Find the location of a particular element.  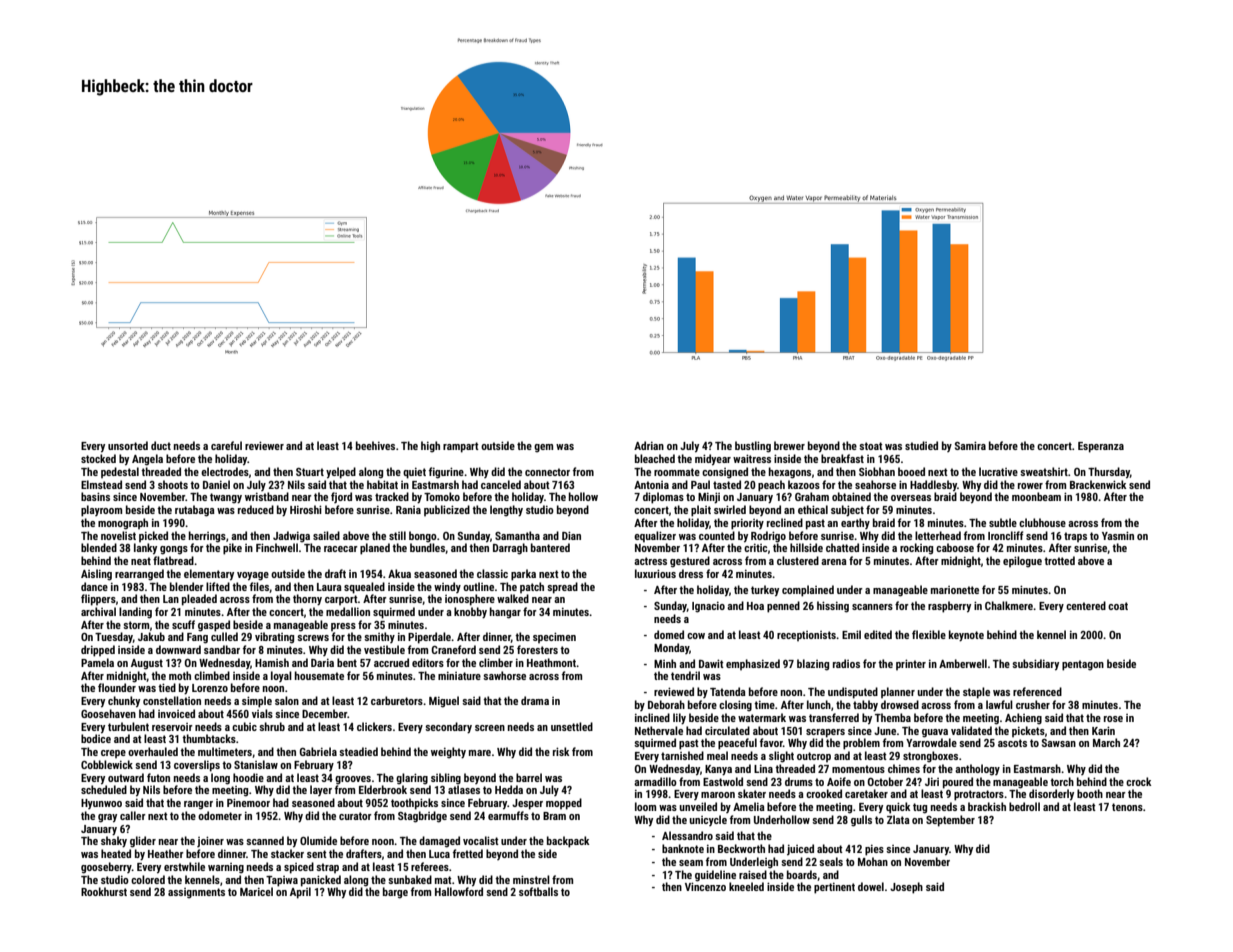

Dian is located at coordinates (571, 535).
